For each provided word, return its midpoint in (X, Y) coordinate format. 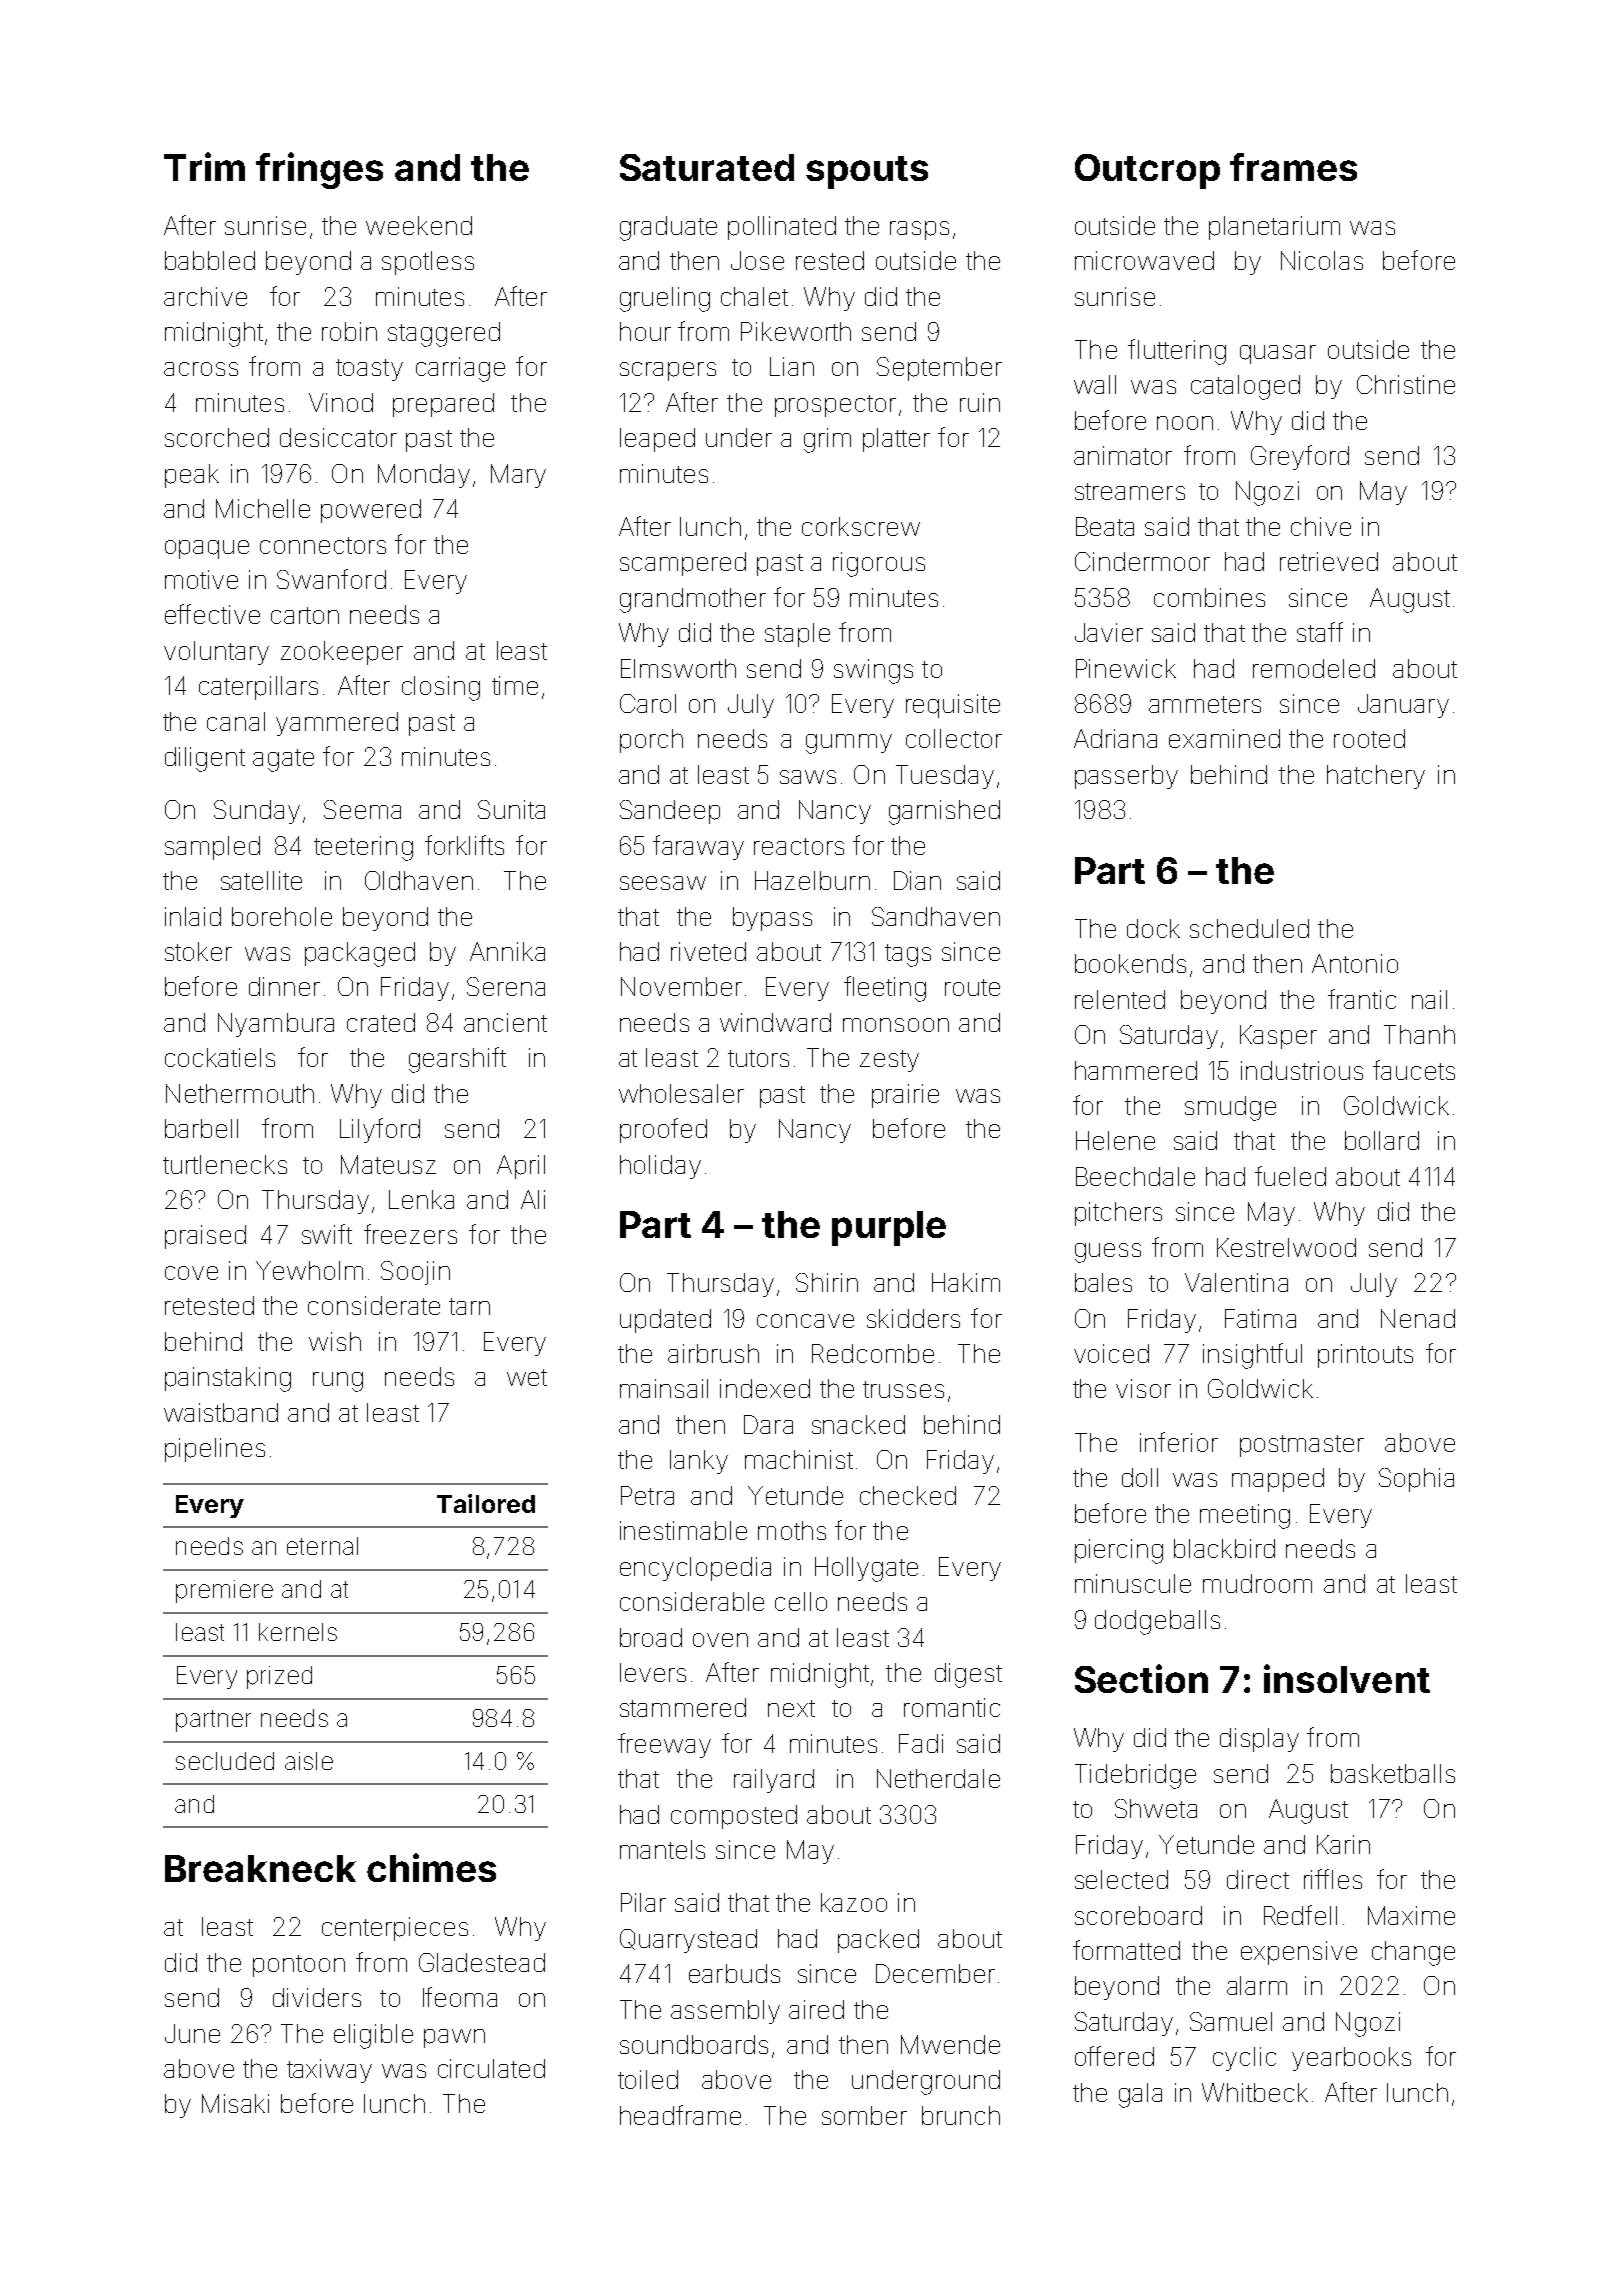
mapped (1278, 1480)
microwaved (1144, 260)
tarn (469, 1306)
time (515, 685)
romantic (952, 1707)
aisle (309, 1761)
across (201, 369)
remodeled (1314, 668)
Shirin (827, 1282)
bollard (1382, 1140)
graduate (668, 228)
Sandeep (670, 812)
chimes (431, 1867)
